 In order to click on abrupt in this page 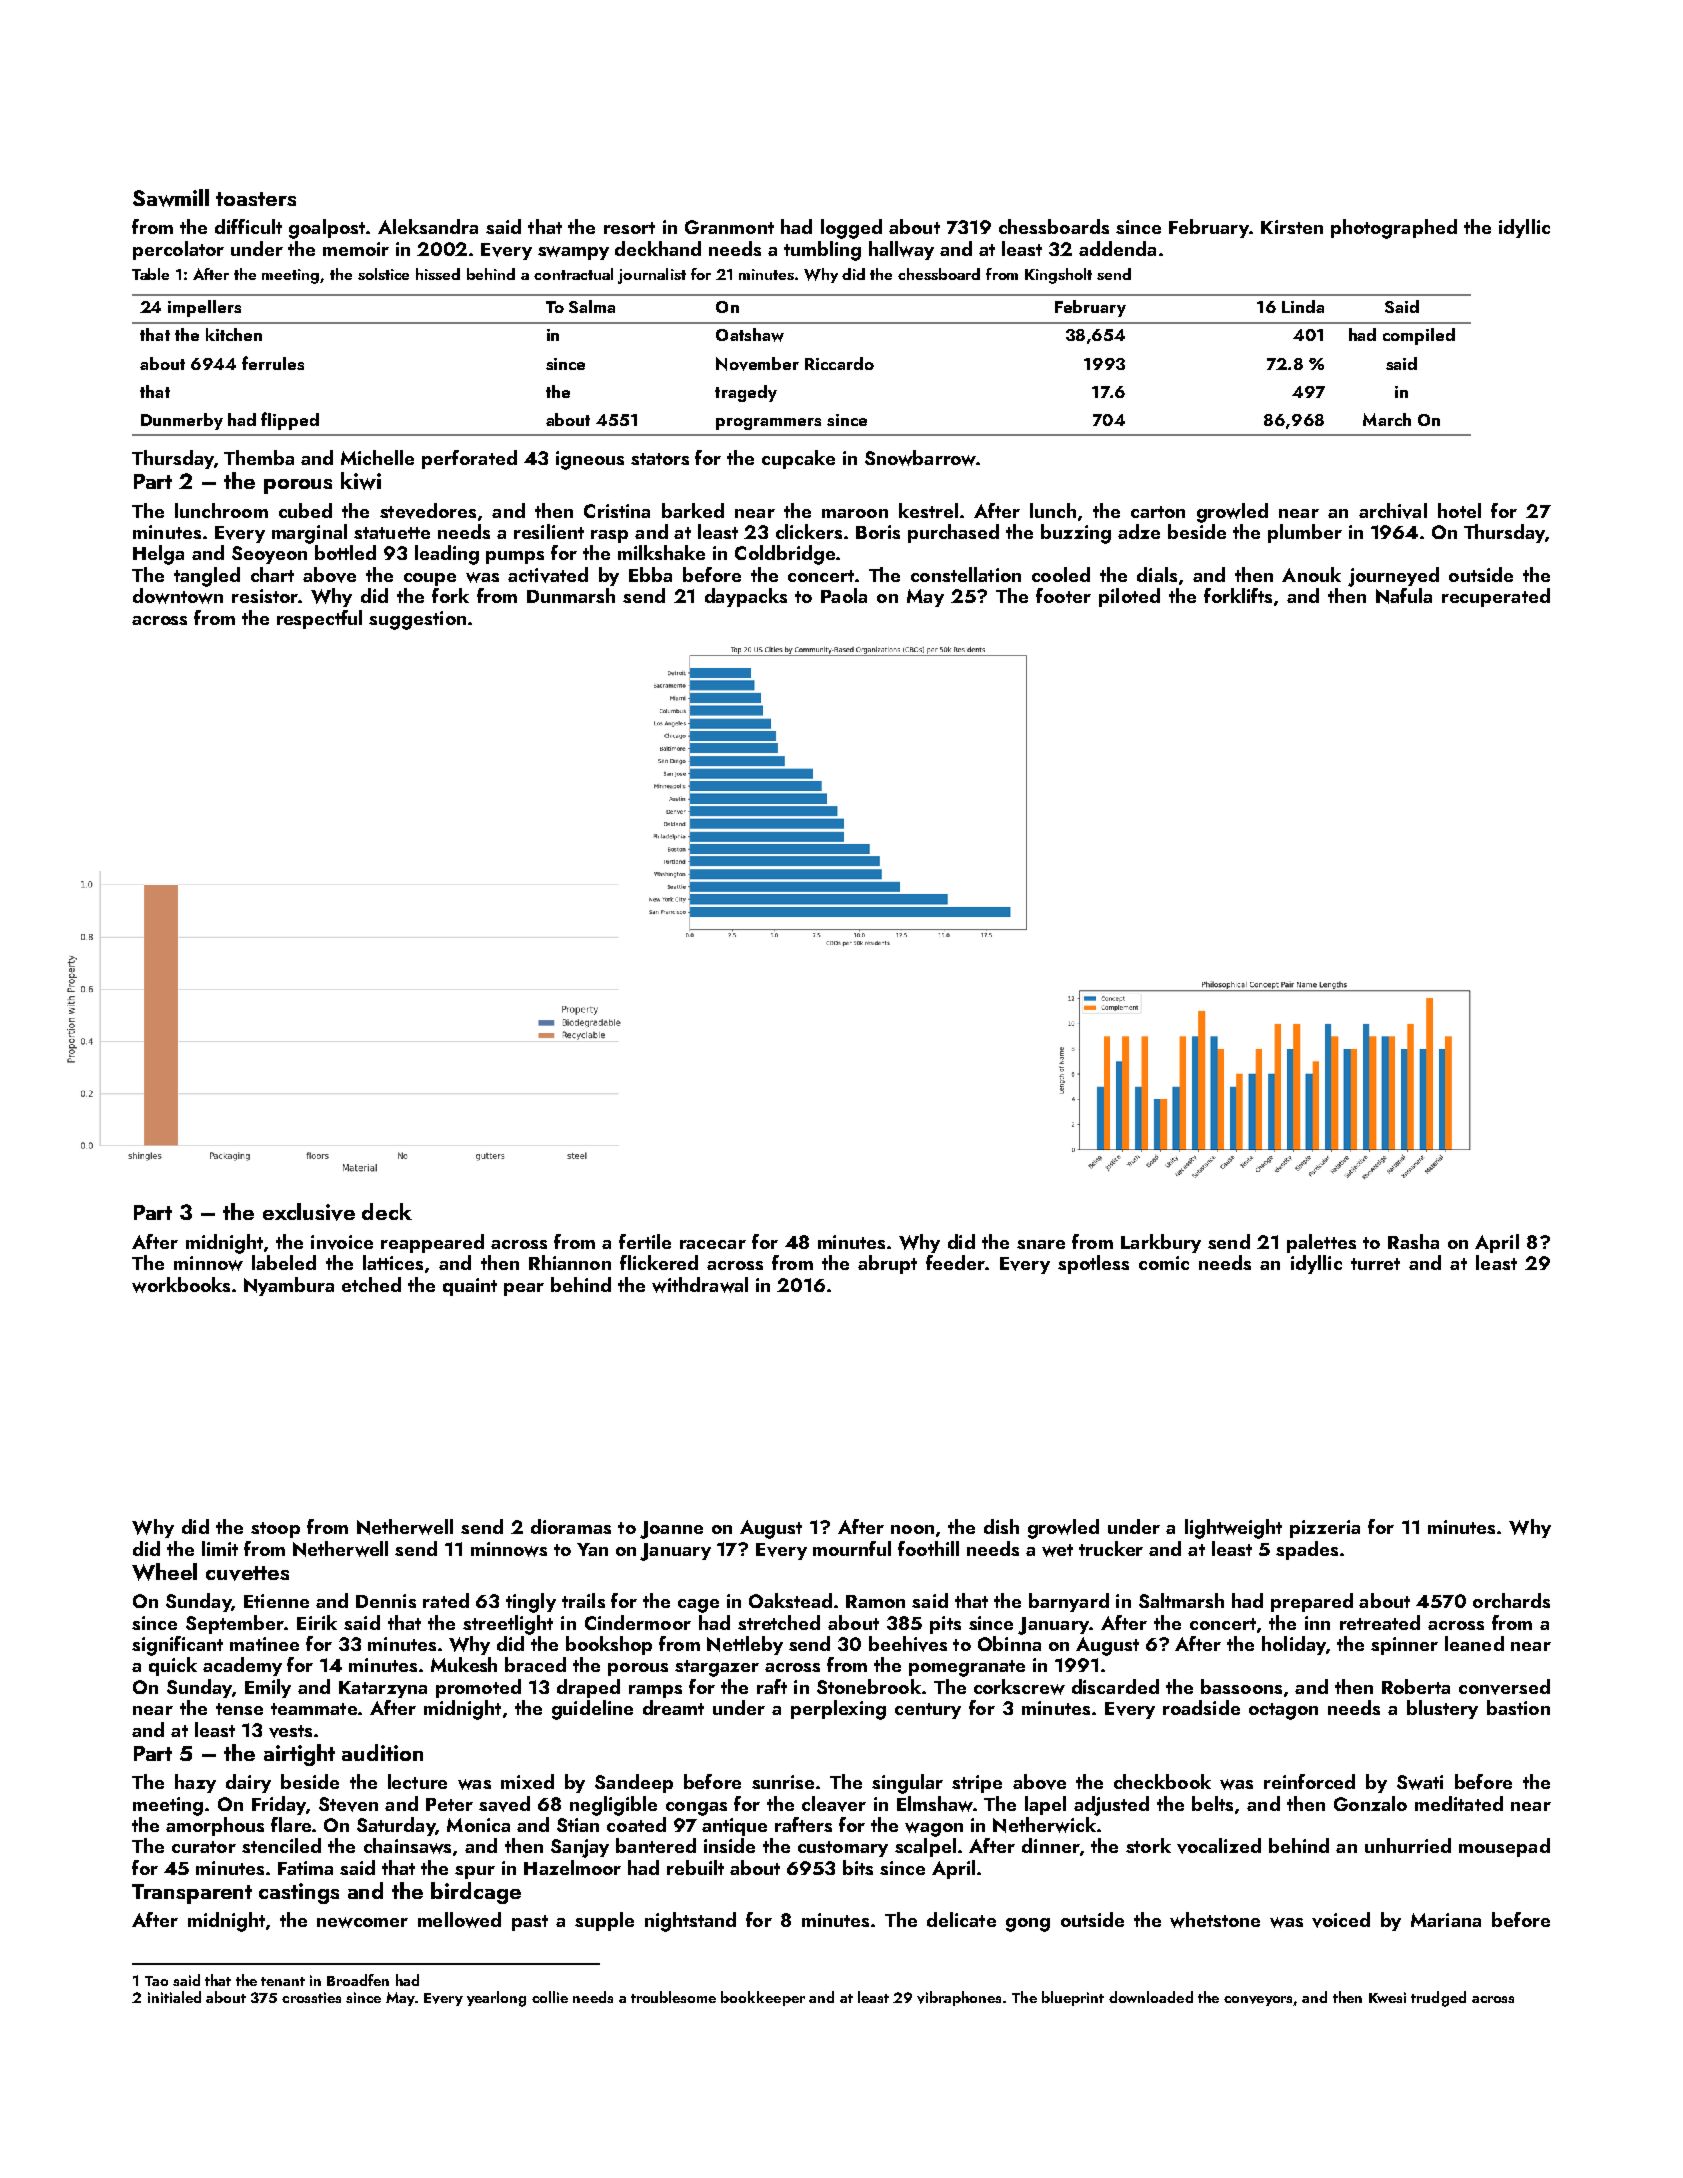, I will do `click(887, 1264)`.
